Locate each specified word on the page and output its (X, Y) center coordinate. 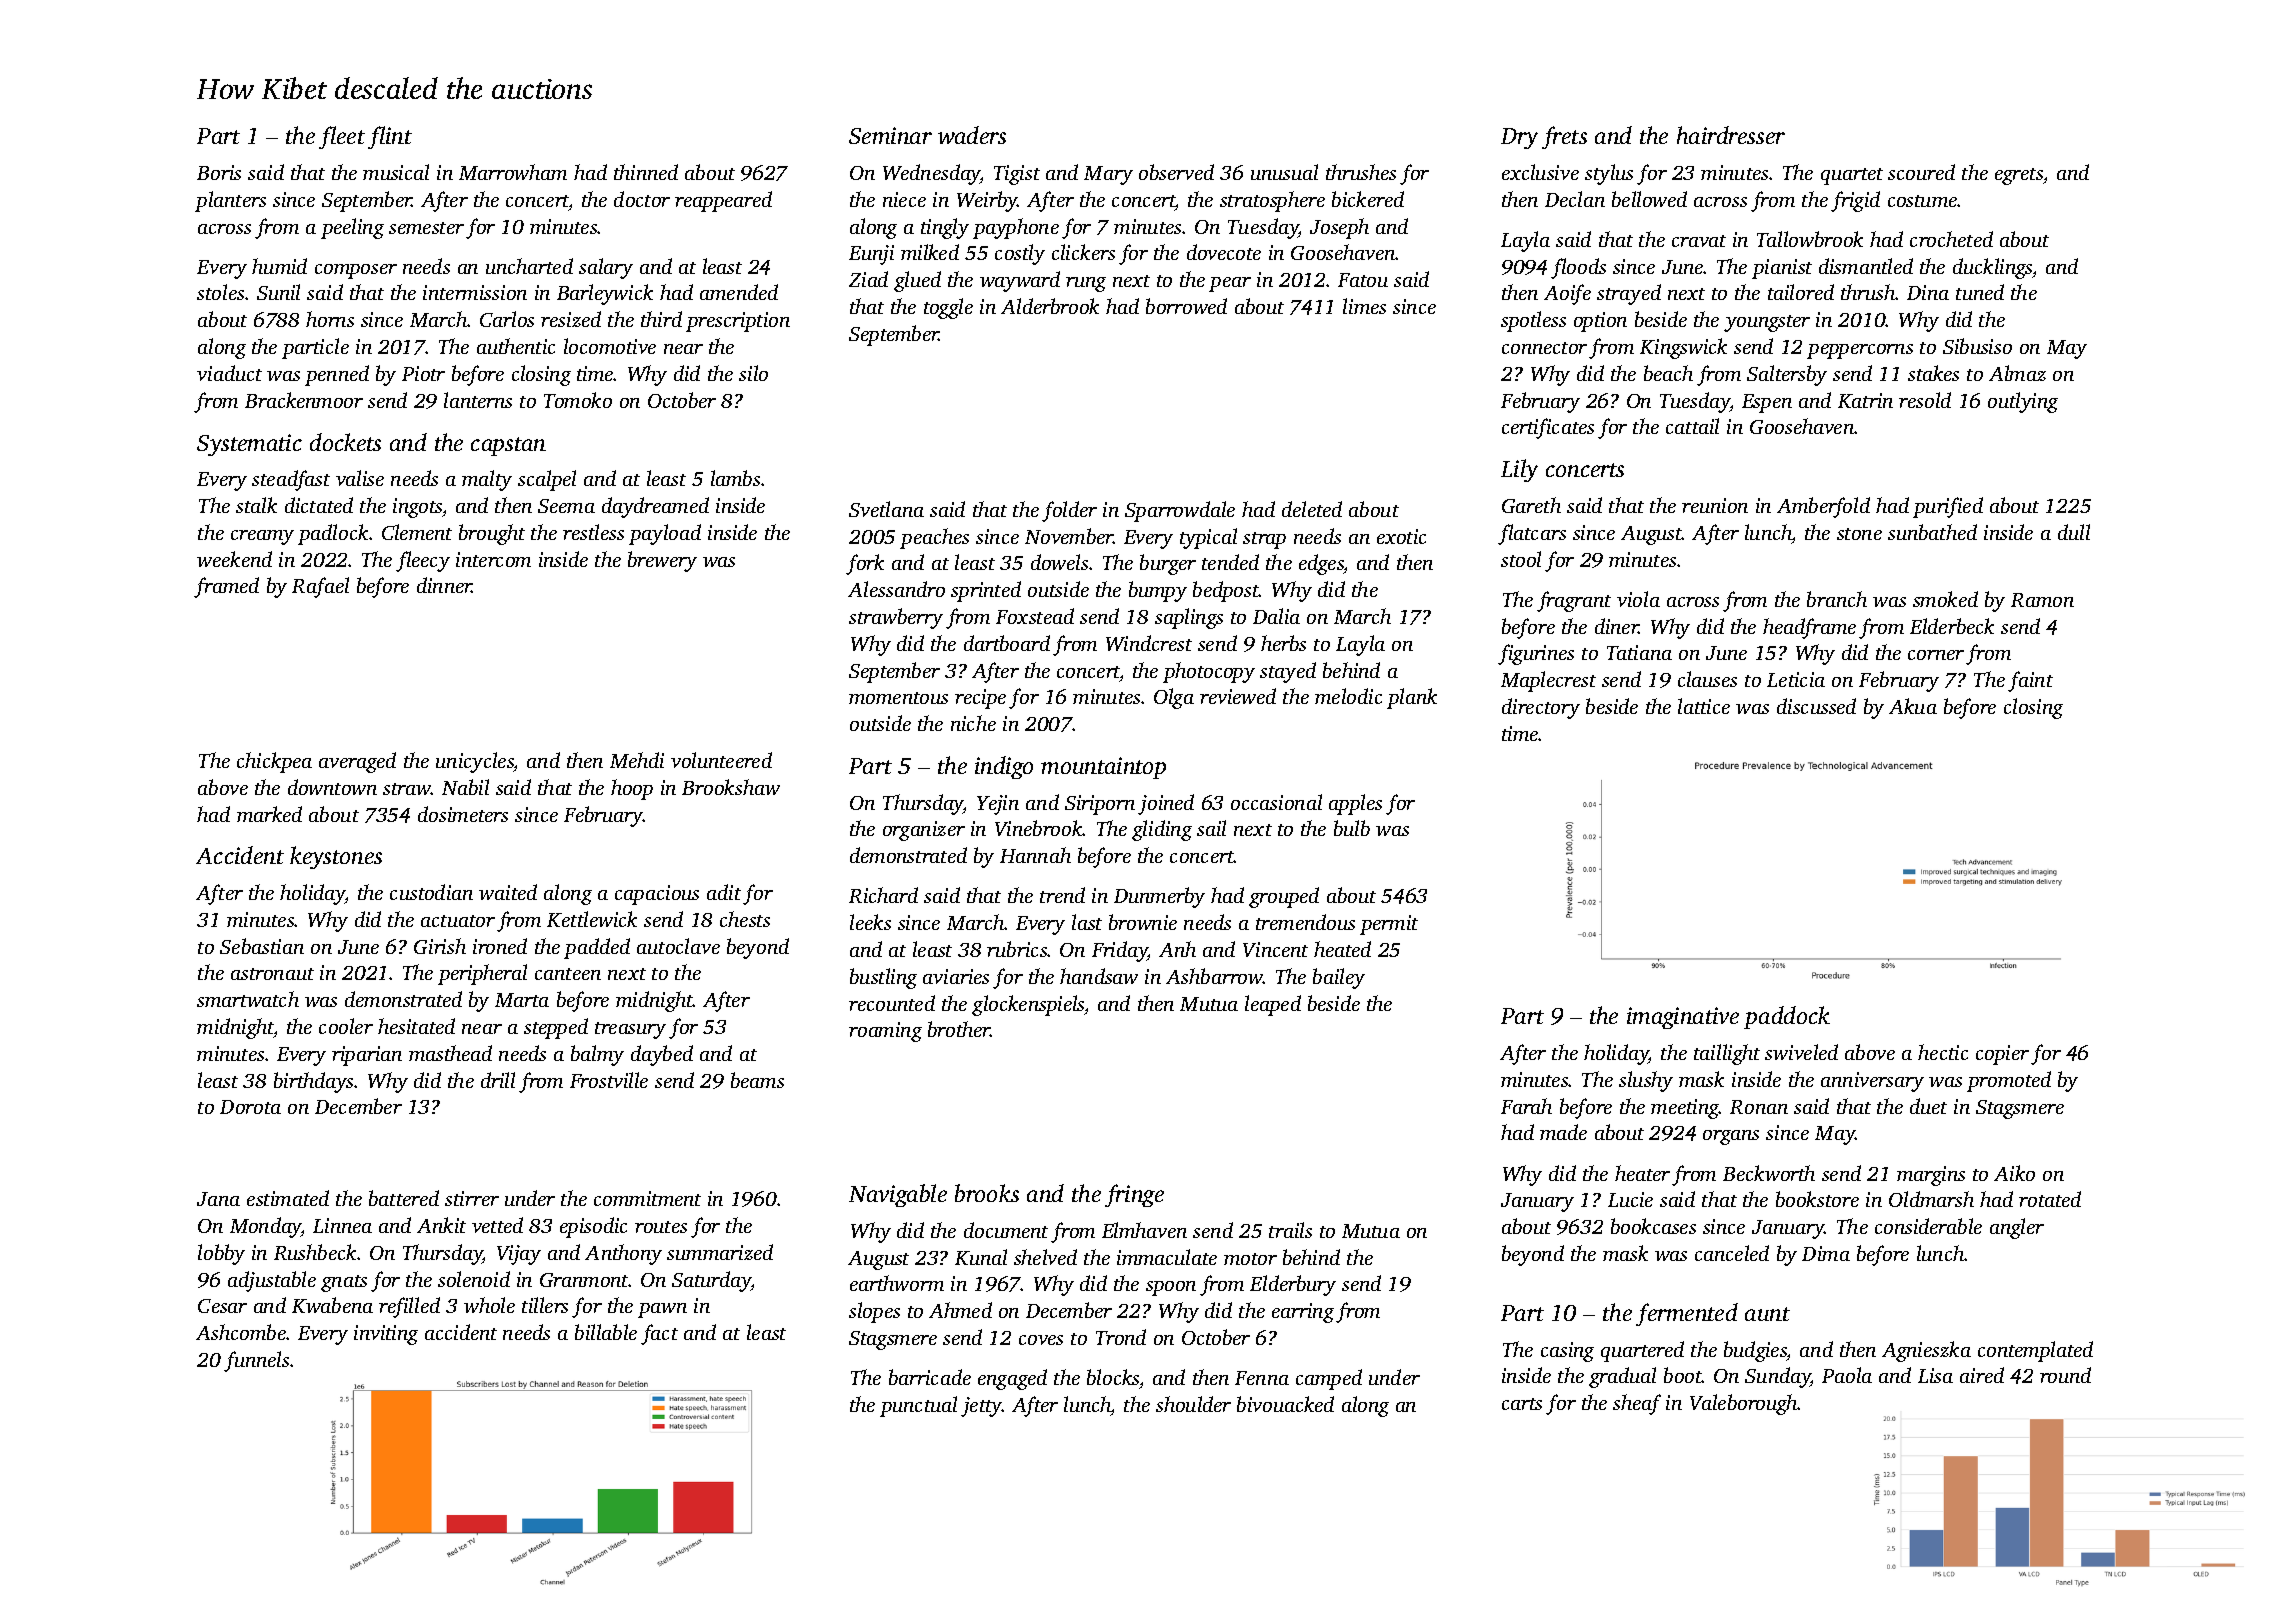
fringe (1134, 1195)
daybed (662, 1055)
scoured (1921, 172)
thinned (646, 172)
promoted (2009, 1081)
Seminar (890, 135)
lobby (221, 1254)
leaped (1273, 1005)
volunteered (721, 760)
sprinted (986, 591)
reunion (1715, 505)
